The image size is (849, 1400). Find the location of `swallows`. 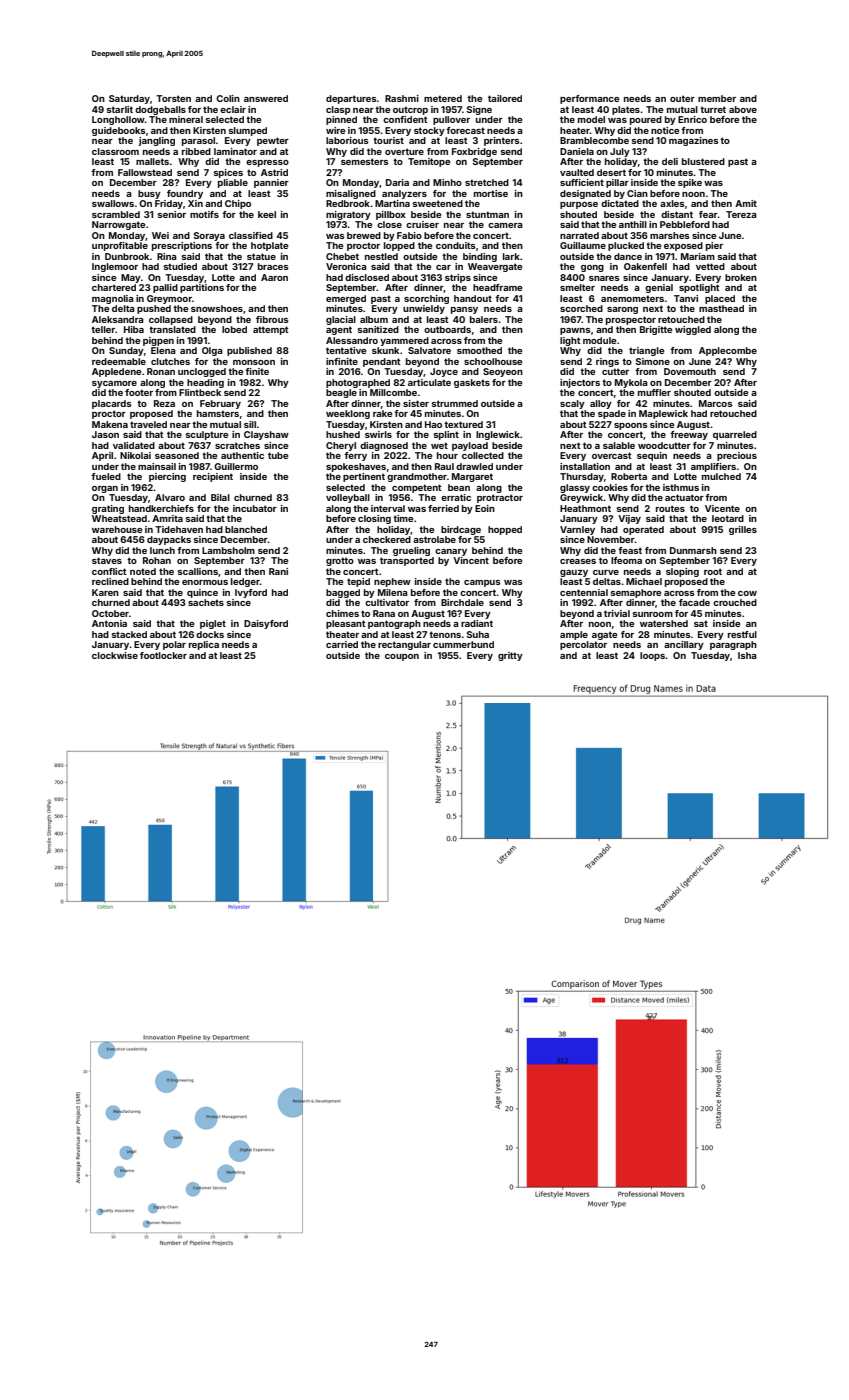

swallows is located at coordinates (113, 203).
